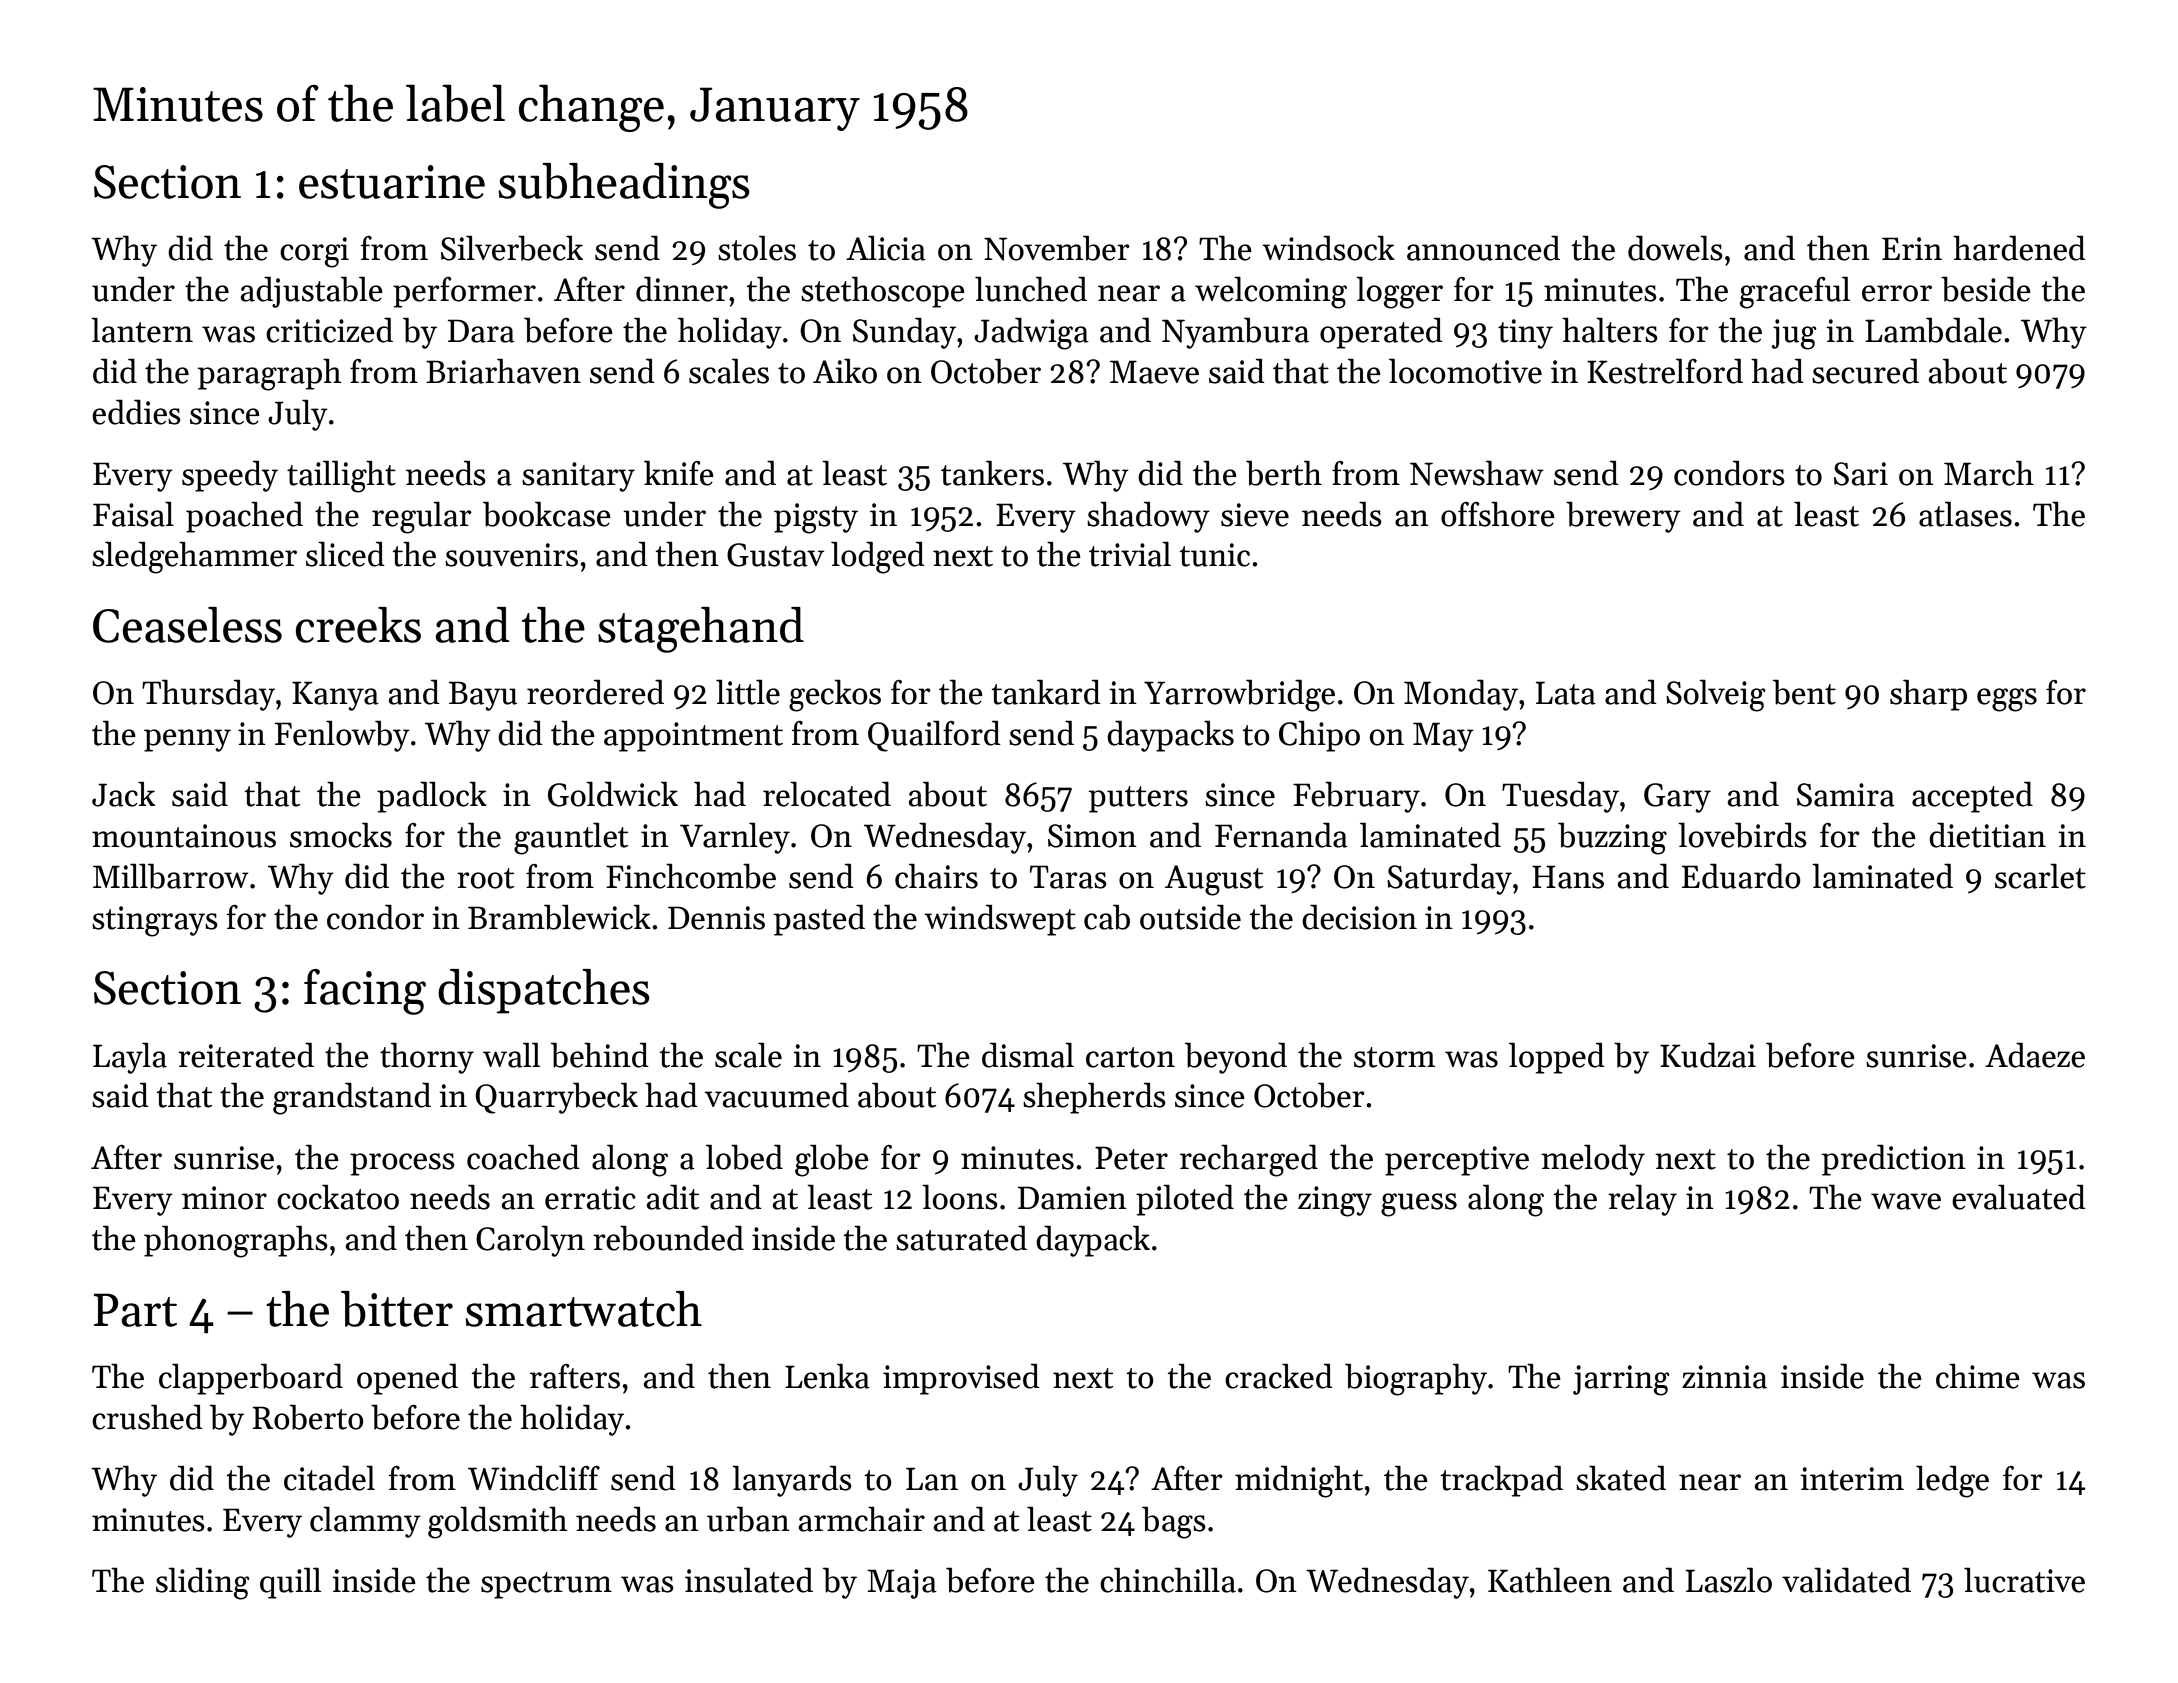 Image resolution: width=2178 pixels, height=1683 pixels. What do you see at coordinates (748, 1519) in the screenshot?
I see `urban` at bounding box center [748, 1519].
